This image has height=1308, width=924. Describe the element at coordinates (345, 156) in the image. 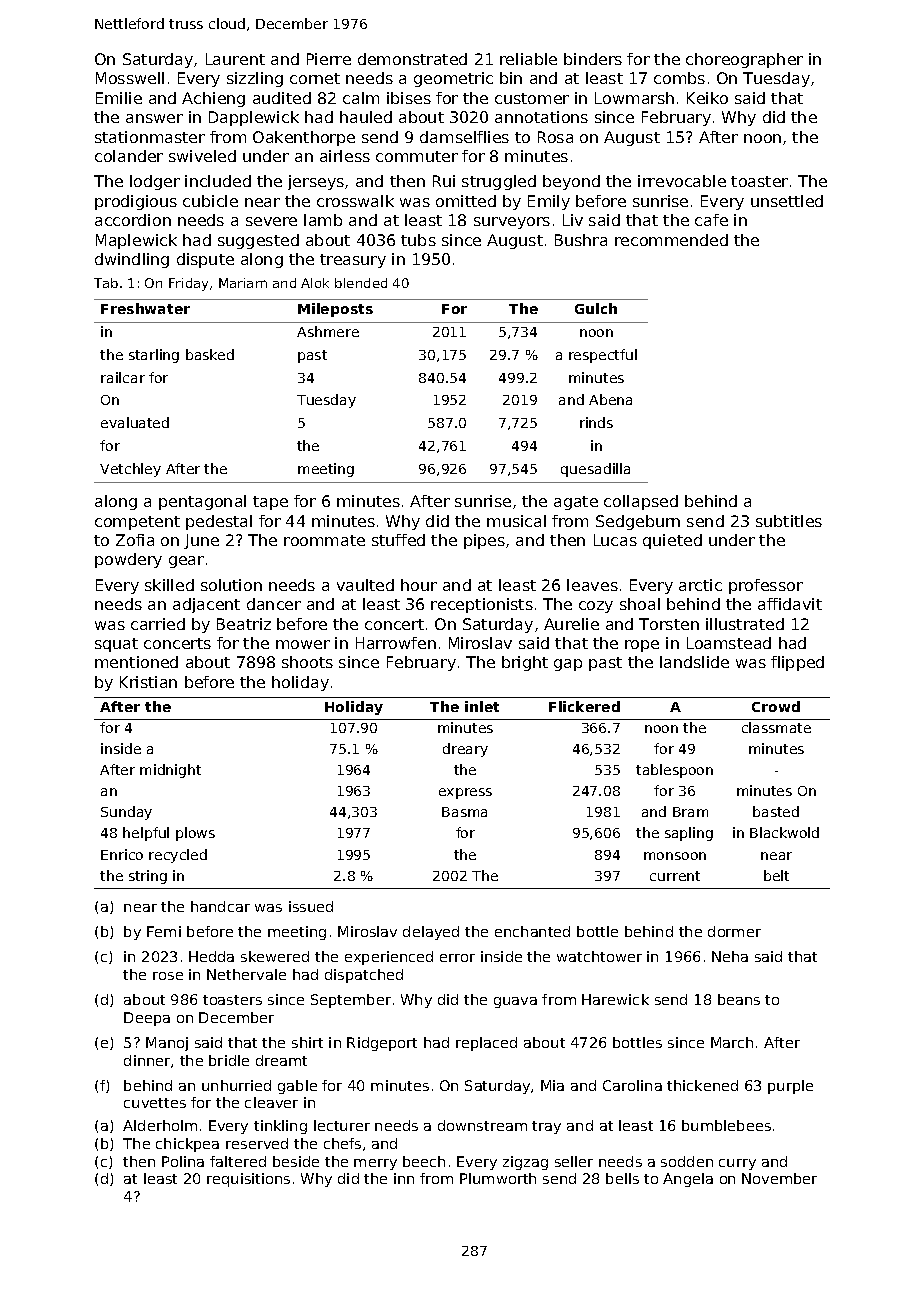

I see `airless` at that location.
